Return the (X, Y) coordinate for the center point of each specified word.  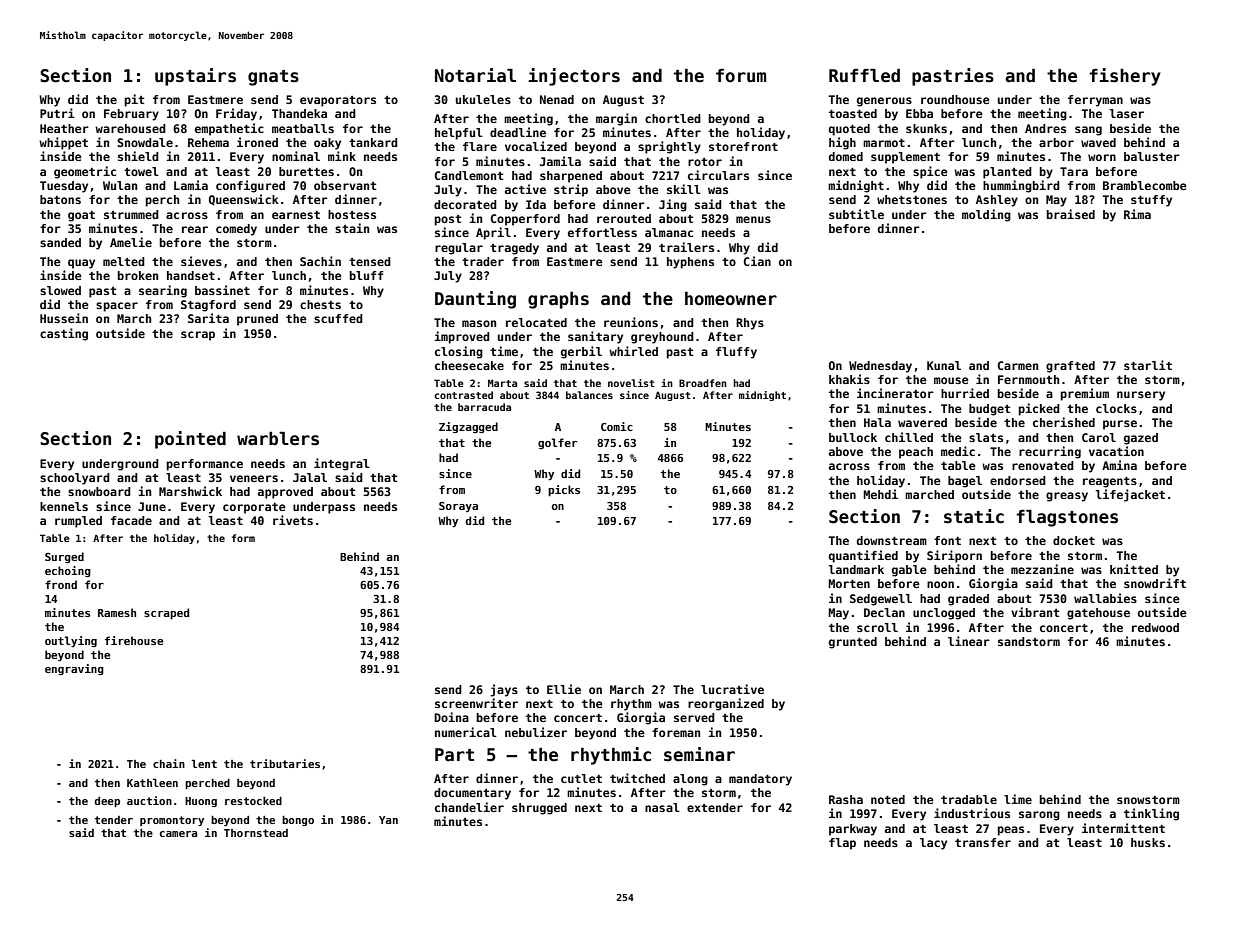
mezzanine (1042, 569)
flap (842, 844)
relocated (536, 322)
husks (1148, 842)
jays (504, 690)
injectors (574, 77)
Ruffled (864, 75)
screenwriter (476, 703)
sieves (201, 261)
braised (1071, 214)
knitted (1134, 569)
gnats (273, 78)
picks (564, 490)
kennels (64, 506)
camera (178, 834)
